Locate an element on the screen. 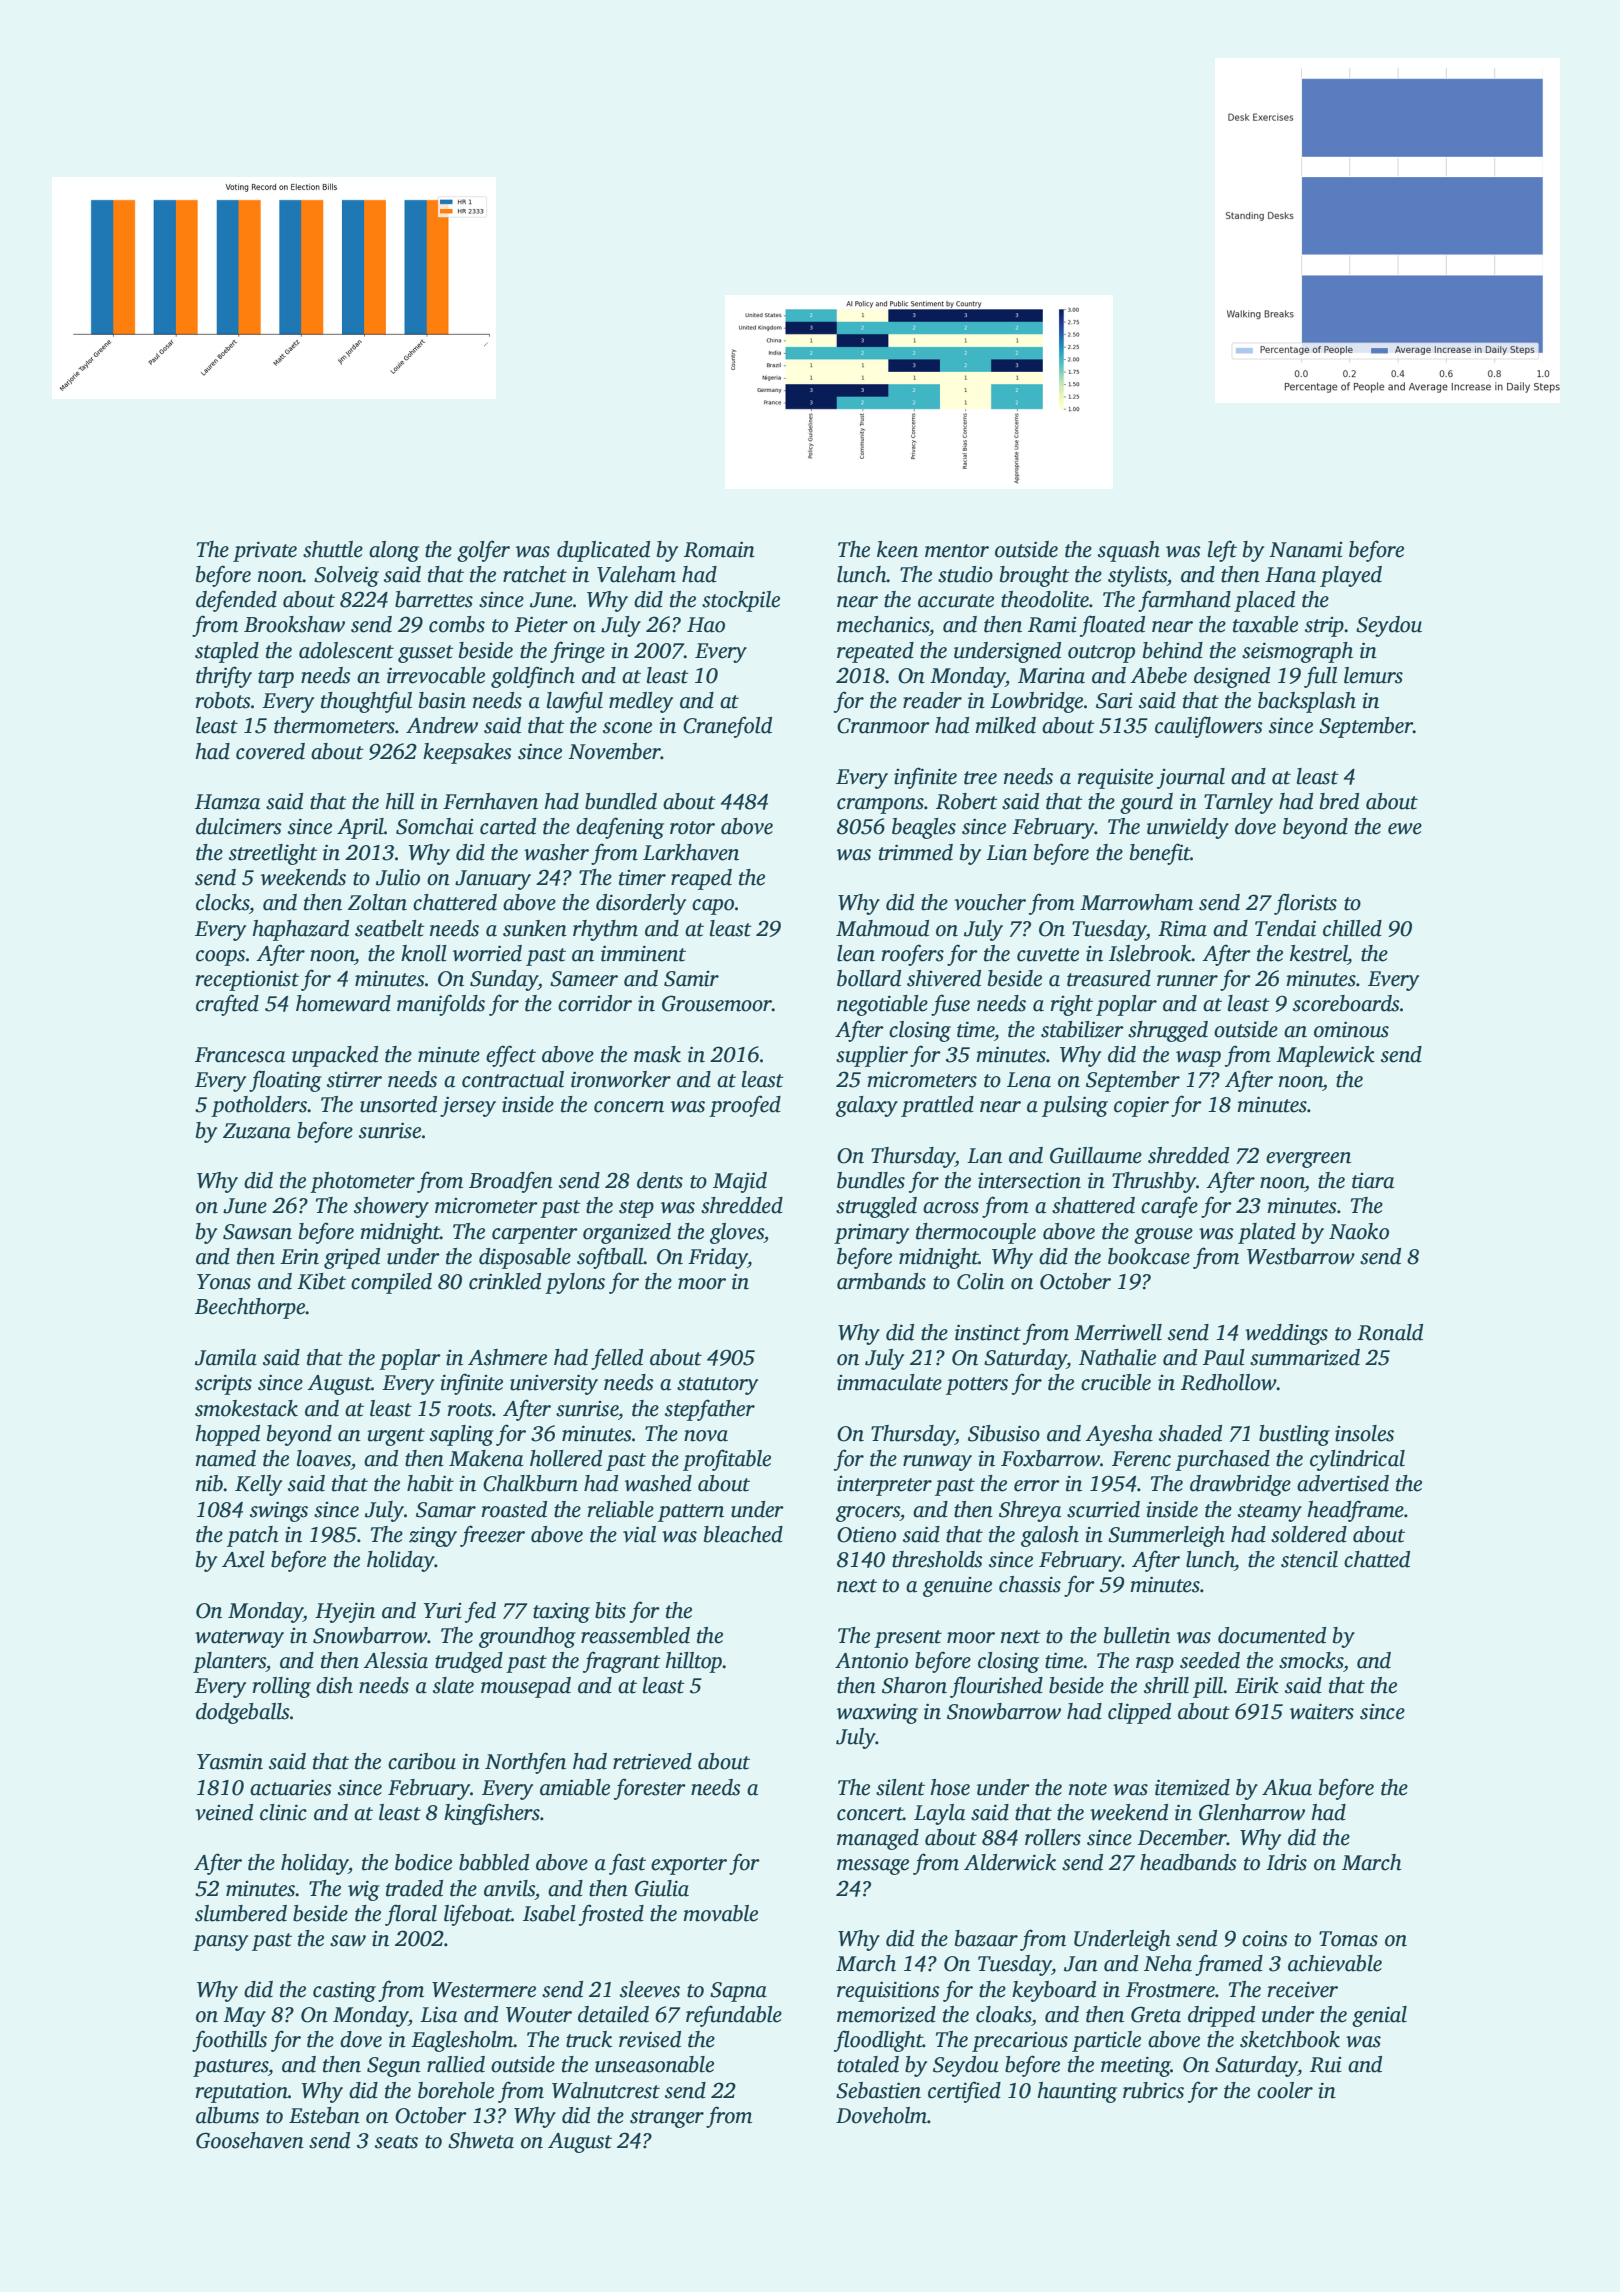 The image size is (1620, 2292). trimmed is located at coordinates (916, 852).
